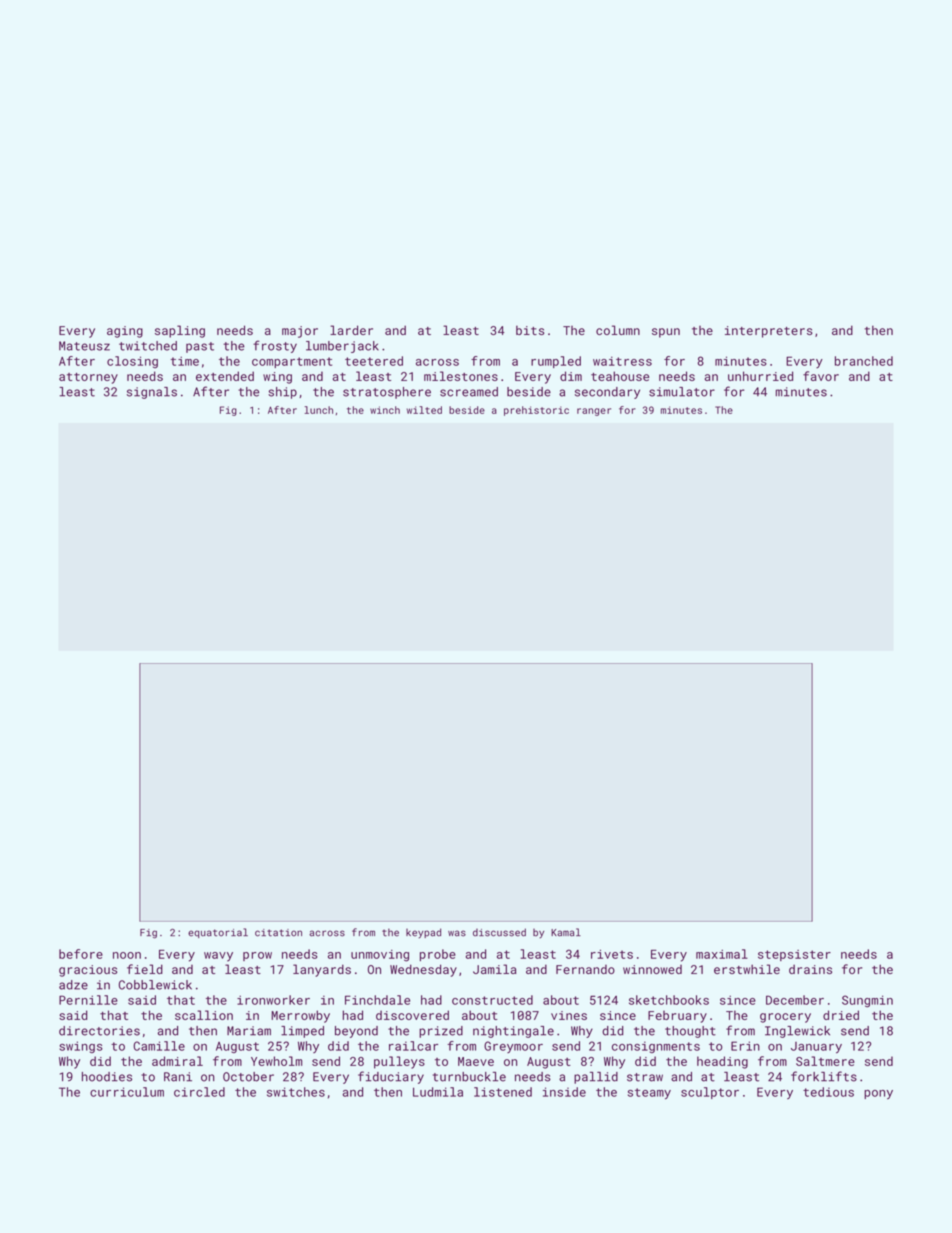  What do you see at coordinates (127, 1092) in the screenshot?
I see `curriculum` at bounding box center [127, 1092].
